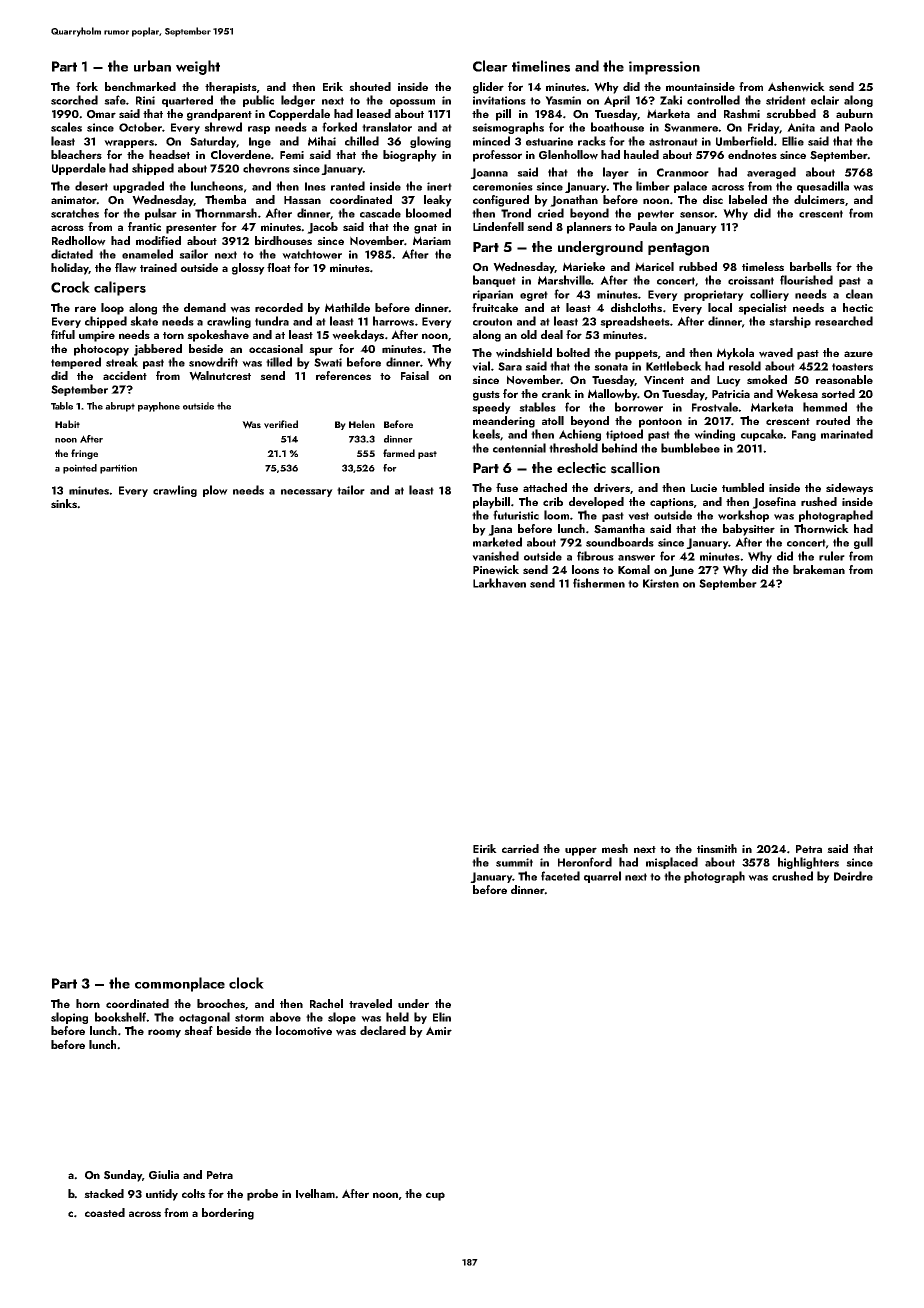 This screenshot has width=924, height=1308. What do you see at coordinates (551, 213) in the screenshot?
I see `cried` at bounding box center [551, 213].
